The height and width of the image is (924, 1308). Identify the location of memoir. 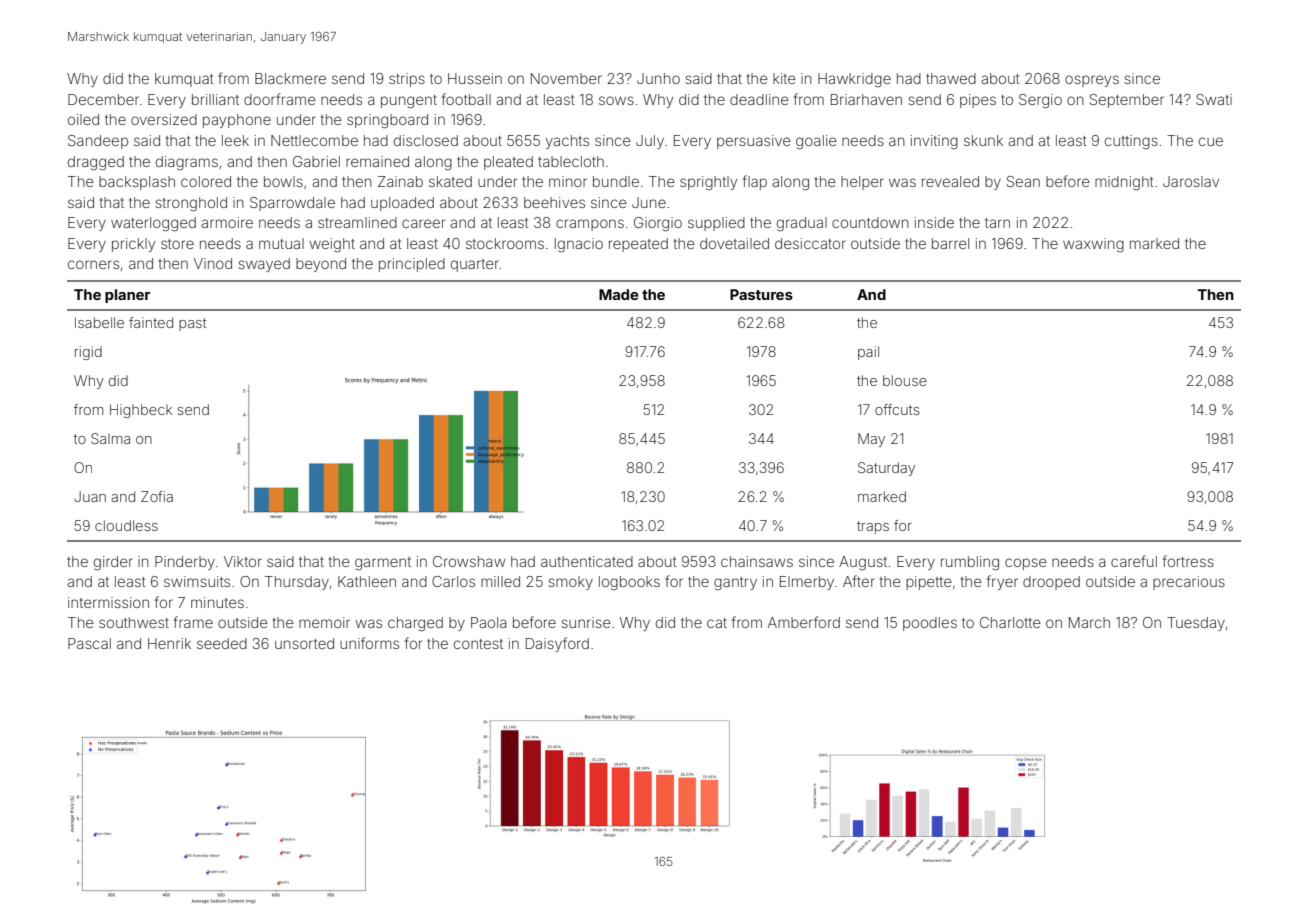
(324, 622).
